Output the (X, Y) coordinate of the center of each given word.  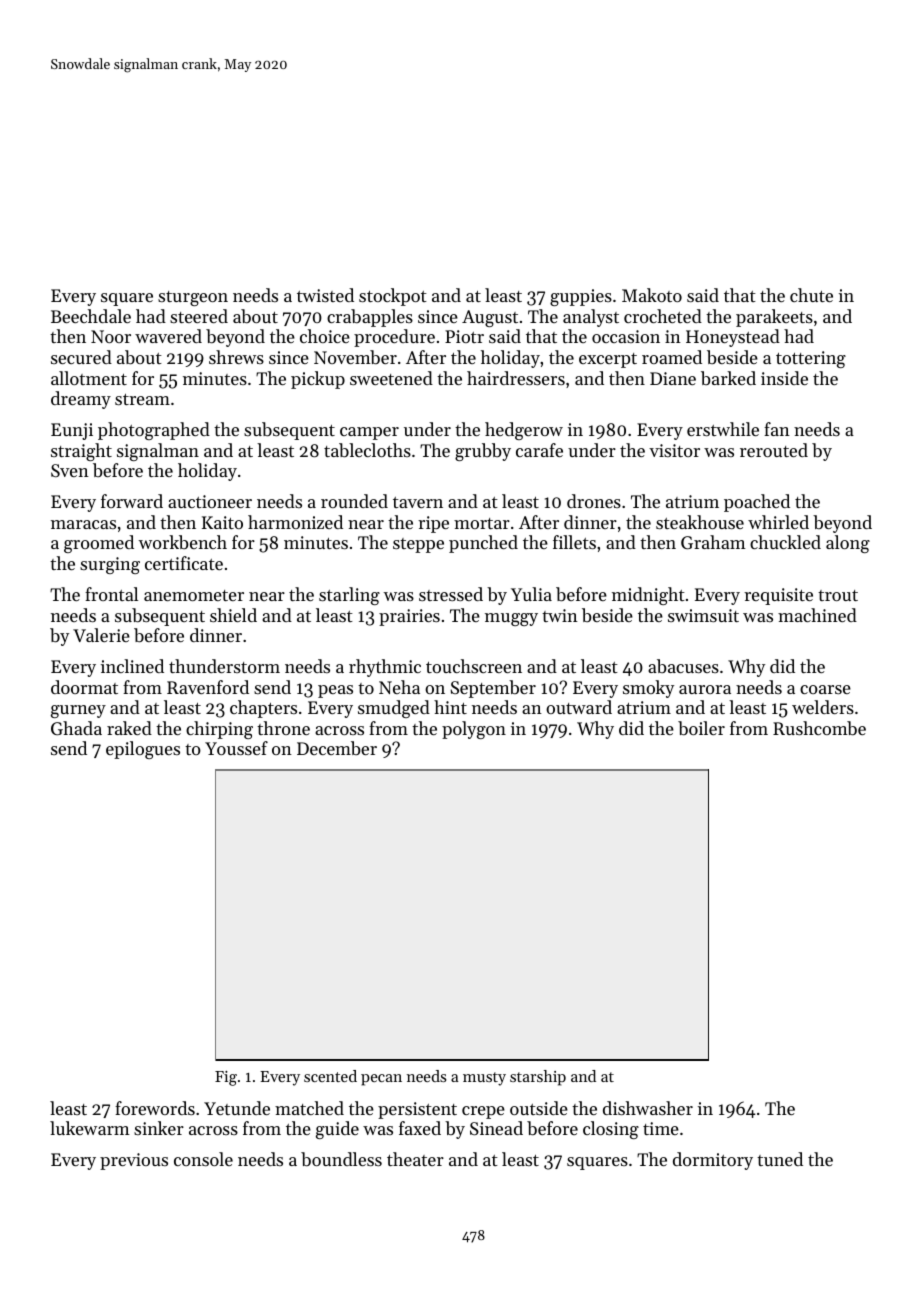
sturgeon (193, 298)
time (661, 1128)
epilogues (143, 750)
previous (134, 1161)
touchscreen (474, 666)
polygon (474, 730)
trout (838, 595)
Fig (226, 1078)
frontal (111, 594)
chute (811, 295)
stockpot (393, 297)
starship (538, 1078)
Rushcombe (819, 728)
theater (415, 1159)
